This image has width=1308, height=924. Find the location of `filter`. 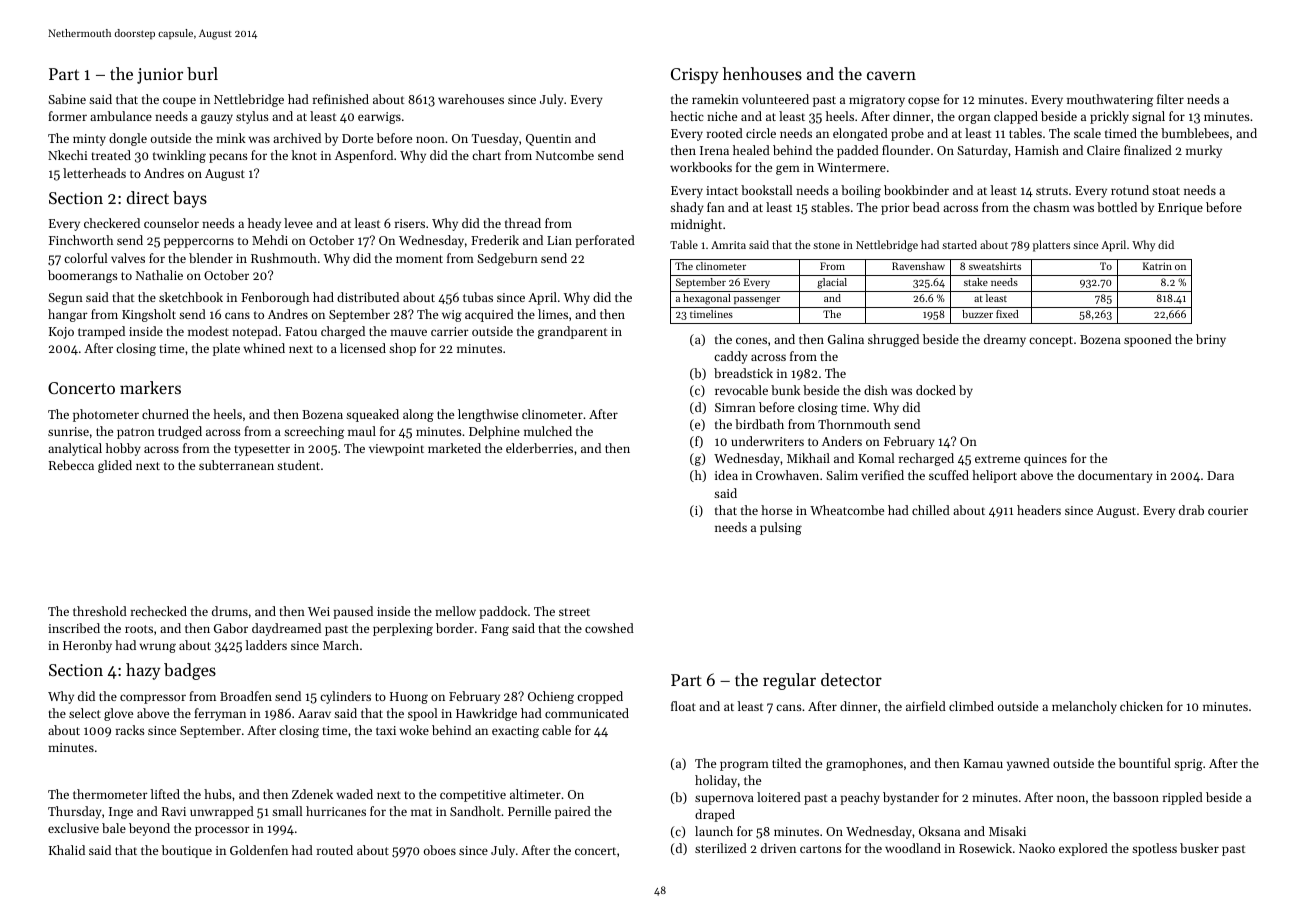

filter is located at coordinates (1170, 99).
